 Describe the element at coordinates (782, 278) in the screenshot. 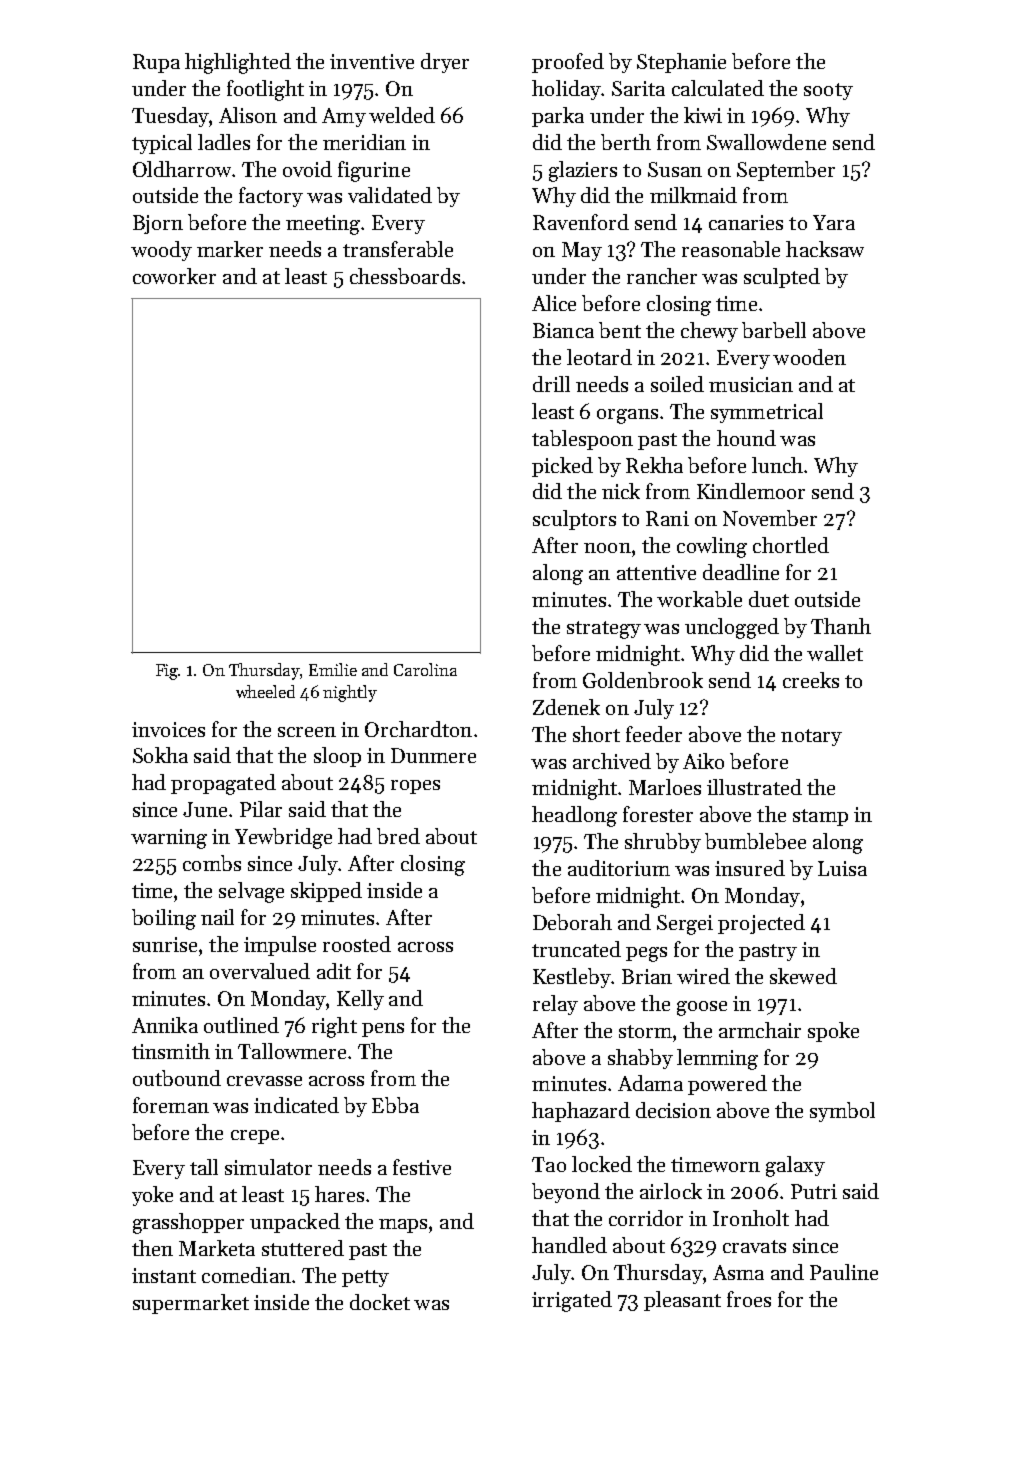

I see `sculpted` at that location.
